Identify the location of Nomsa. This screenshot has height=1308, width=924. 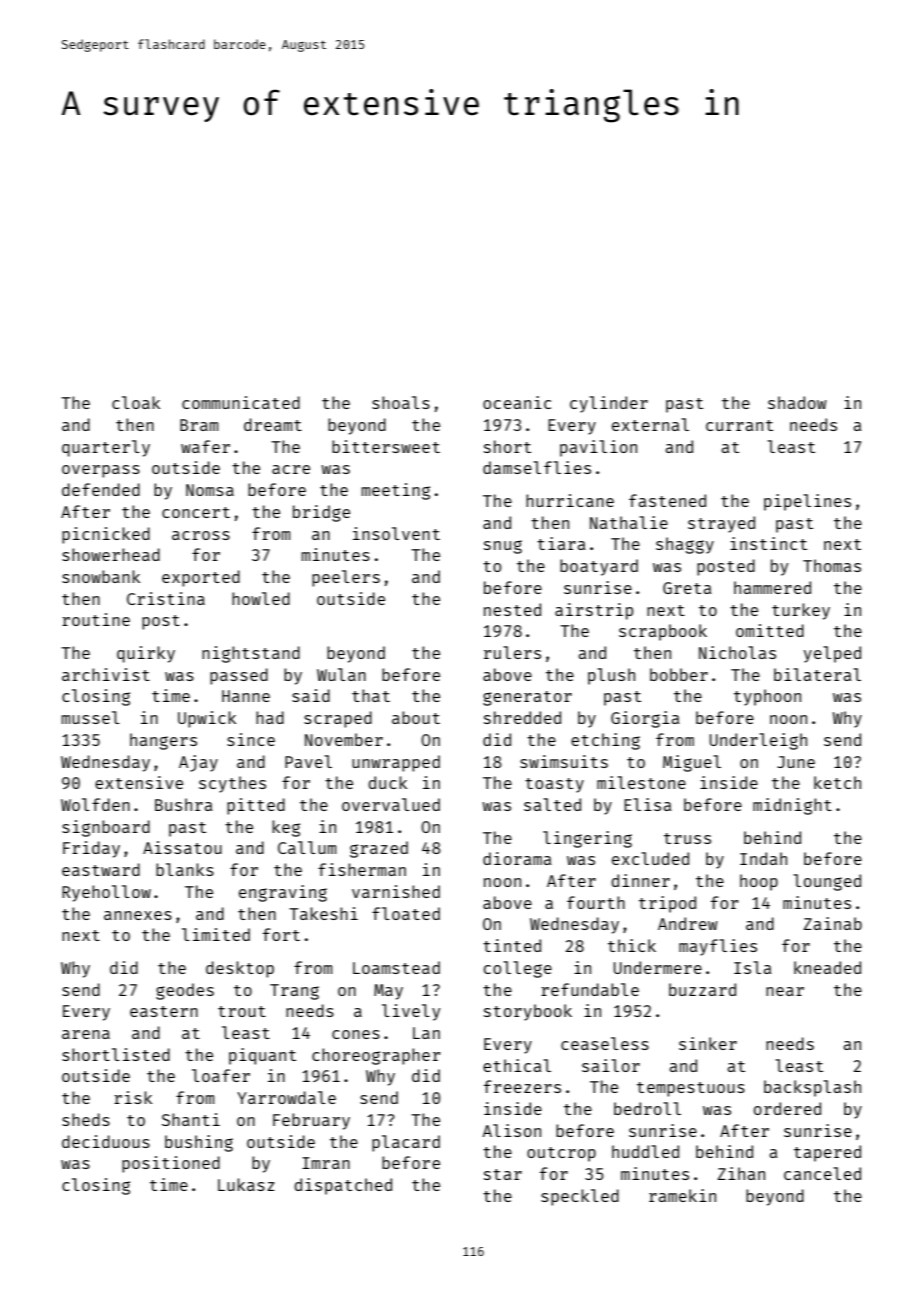
(210, 490).
